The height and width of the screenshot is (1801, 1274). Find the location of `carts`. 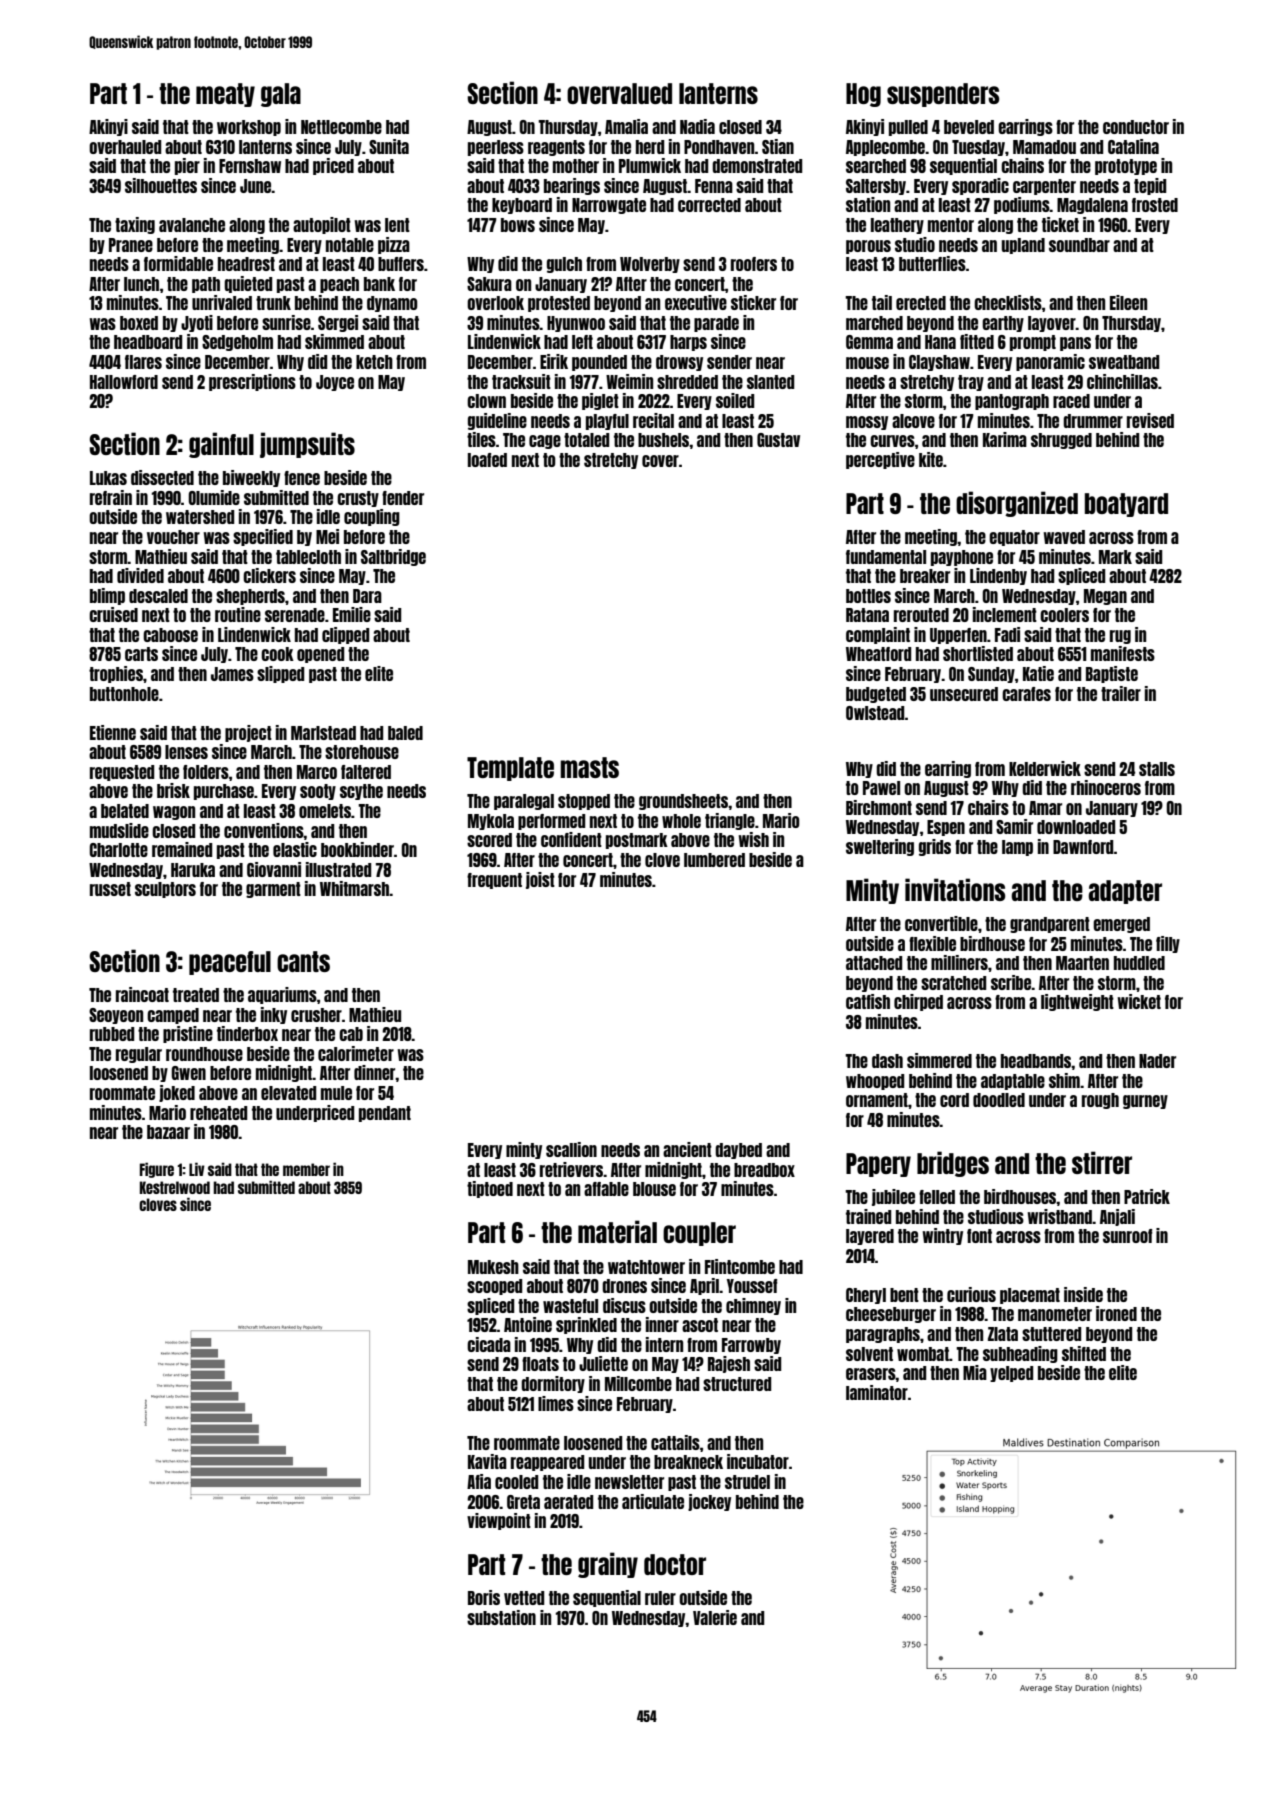

carts is located at coordinates (141, 654).
